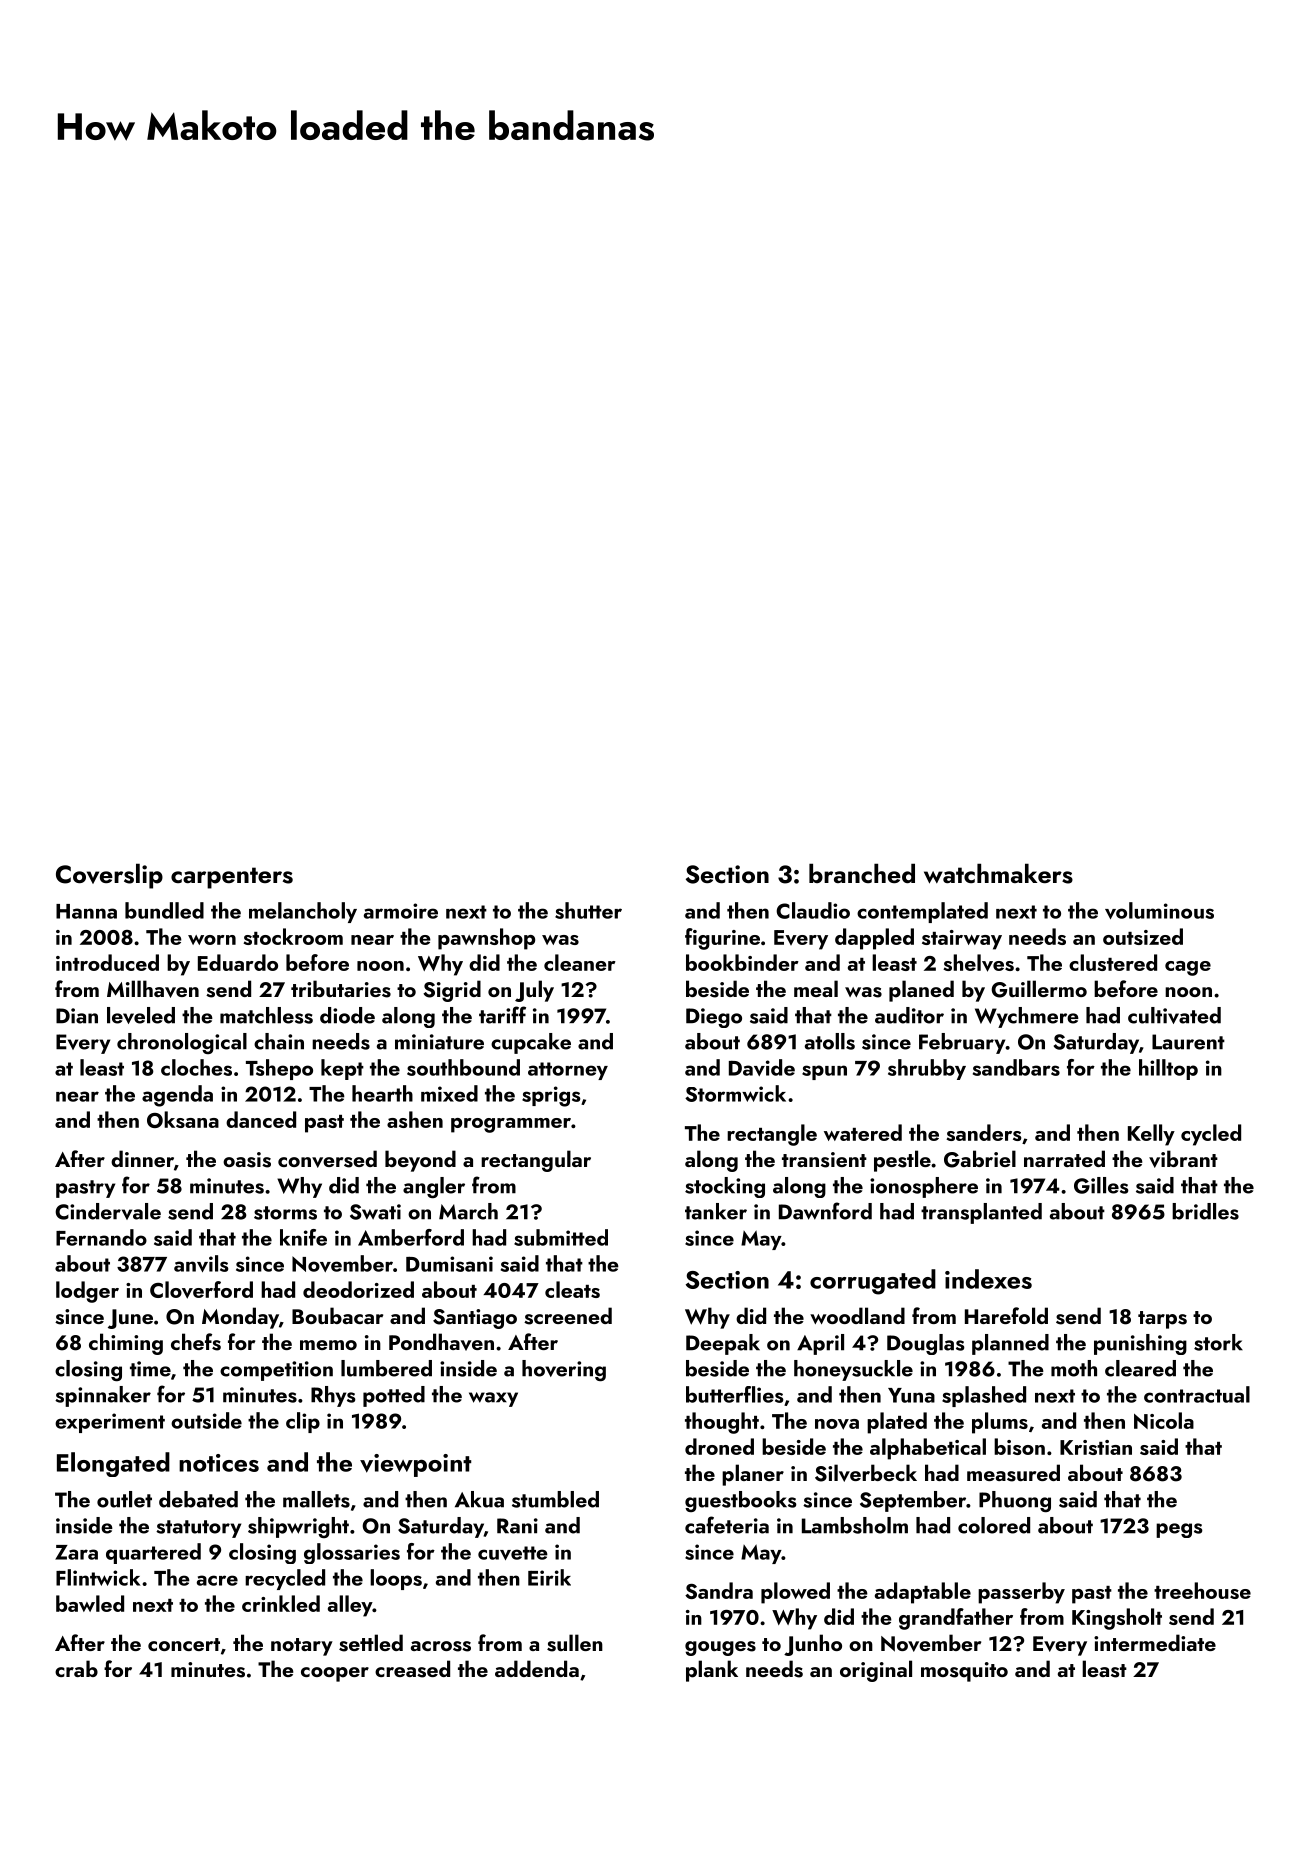  What do you see at coordinates (90, 1603) in the page?
I see `bawled` at bounding box center [90, 1603].
